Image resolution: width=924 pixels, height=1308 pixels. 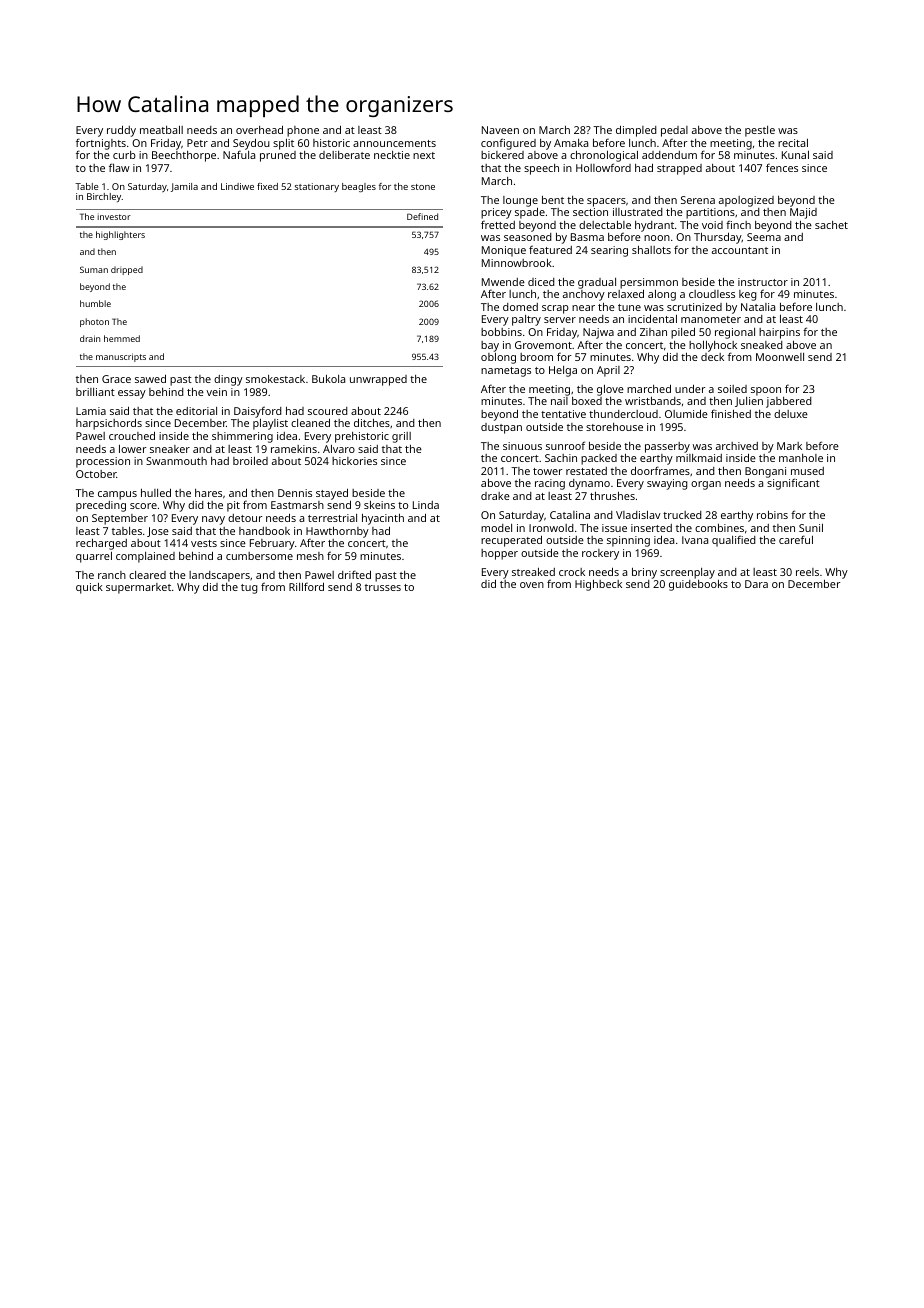 What do you see at coordinates (124, 155) in the image?
I see `curb` at bounding box center [124, 155].
